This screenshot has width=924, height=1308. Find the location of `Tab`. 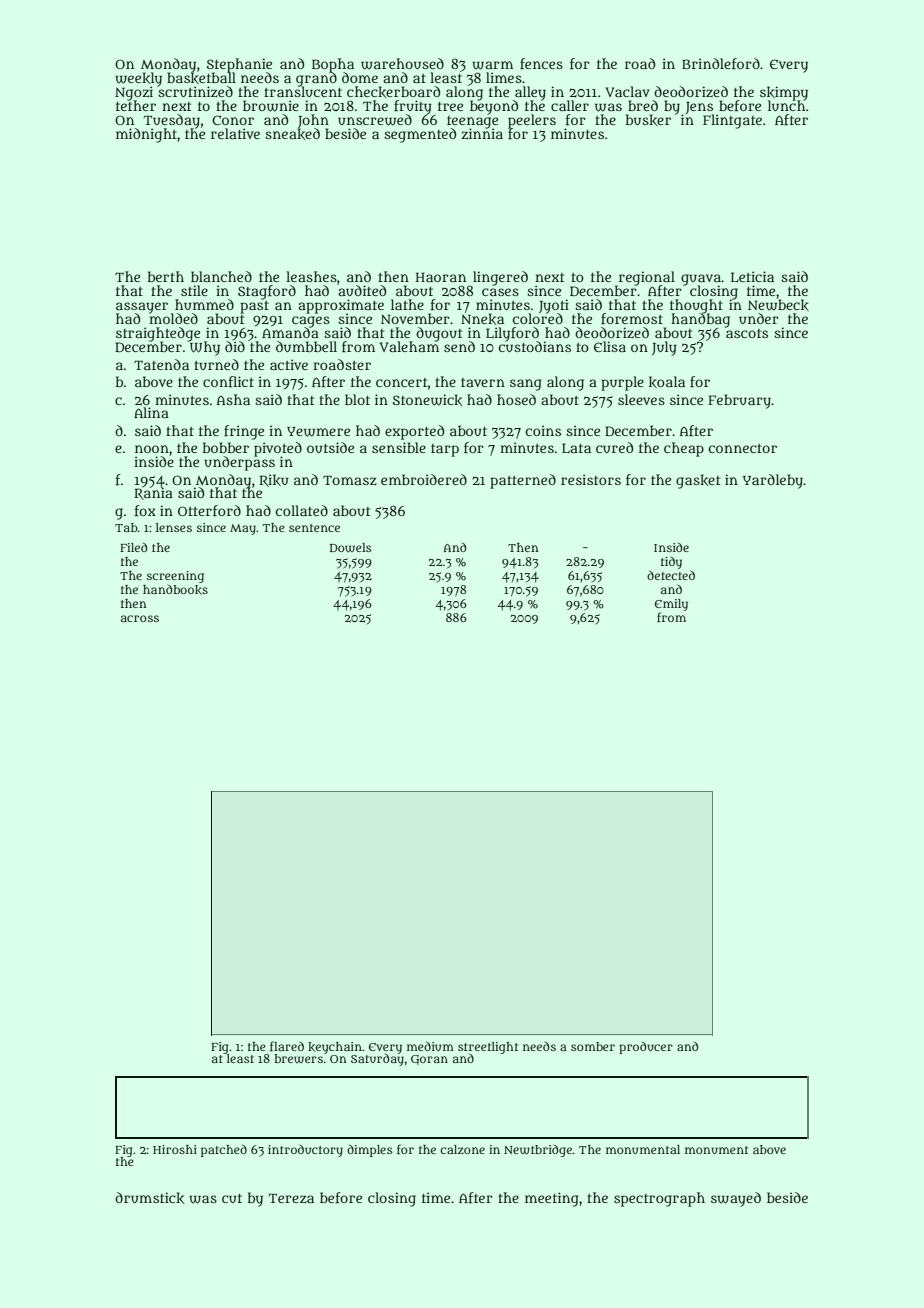

Tab is located at coordinates (126, 527).
